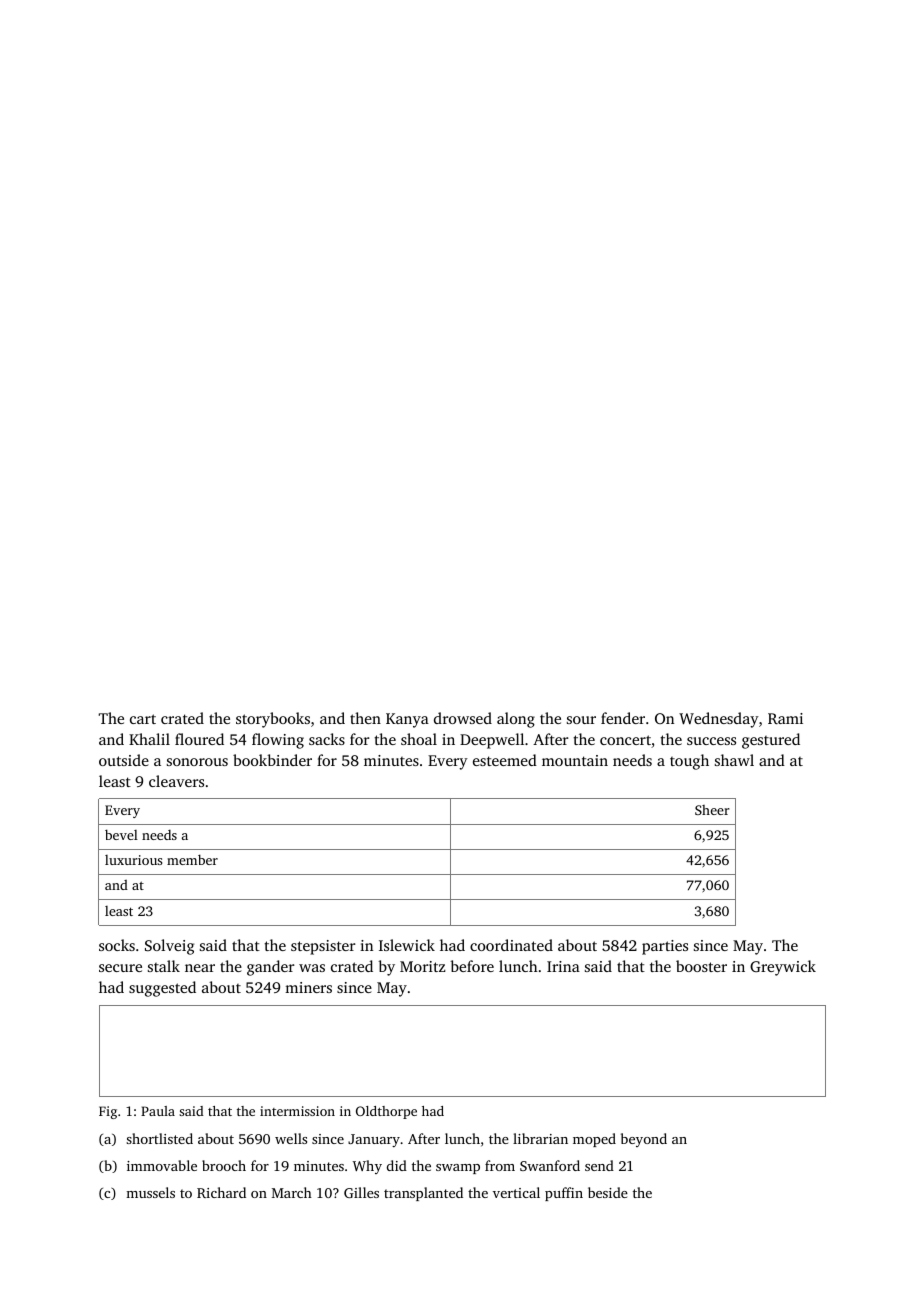  What do you see at coordinates (292, 1192) in the screenshot?
I see `March` at bounding box center [292, 1192].
